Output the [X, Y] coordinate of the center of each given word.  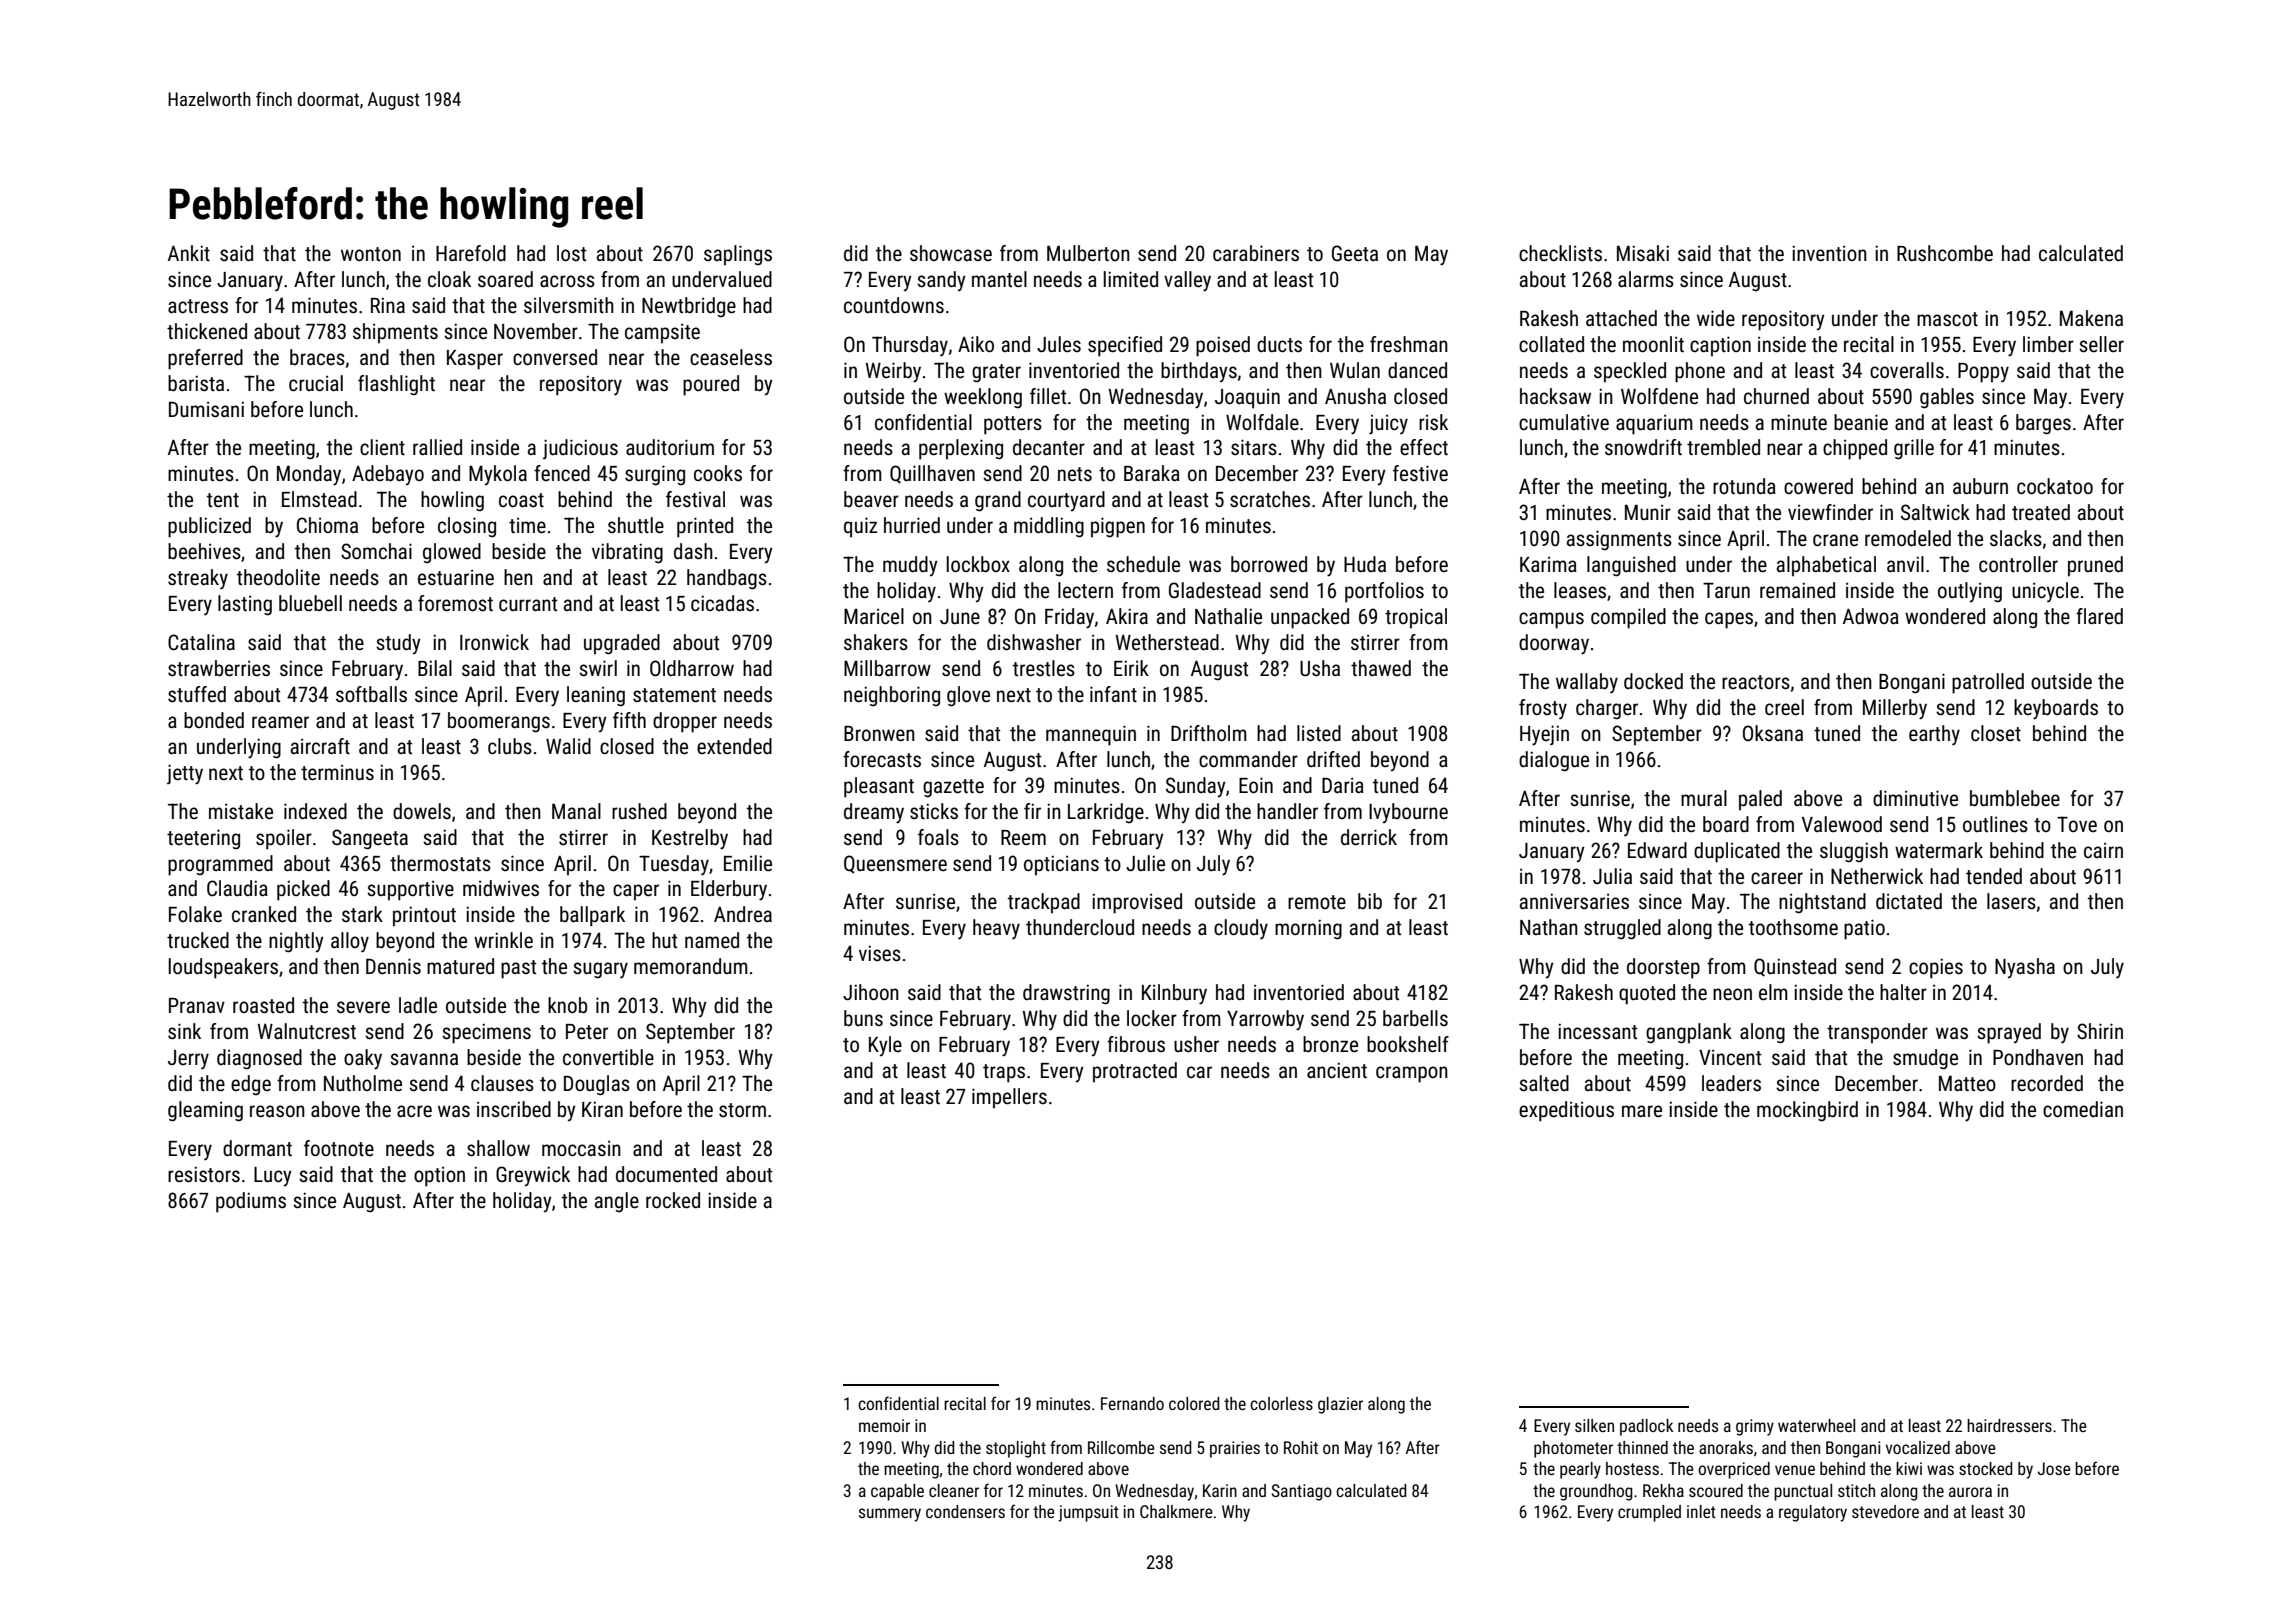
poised [1223, 346]
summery [890, 1515]
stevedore [1885, 1511]
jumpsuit [1089, 1513]
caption [1720, 346]
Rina [388, 305]
